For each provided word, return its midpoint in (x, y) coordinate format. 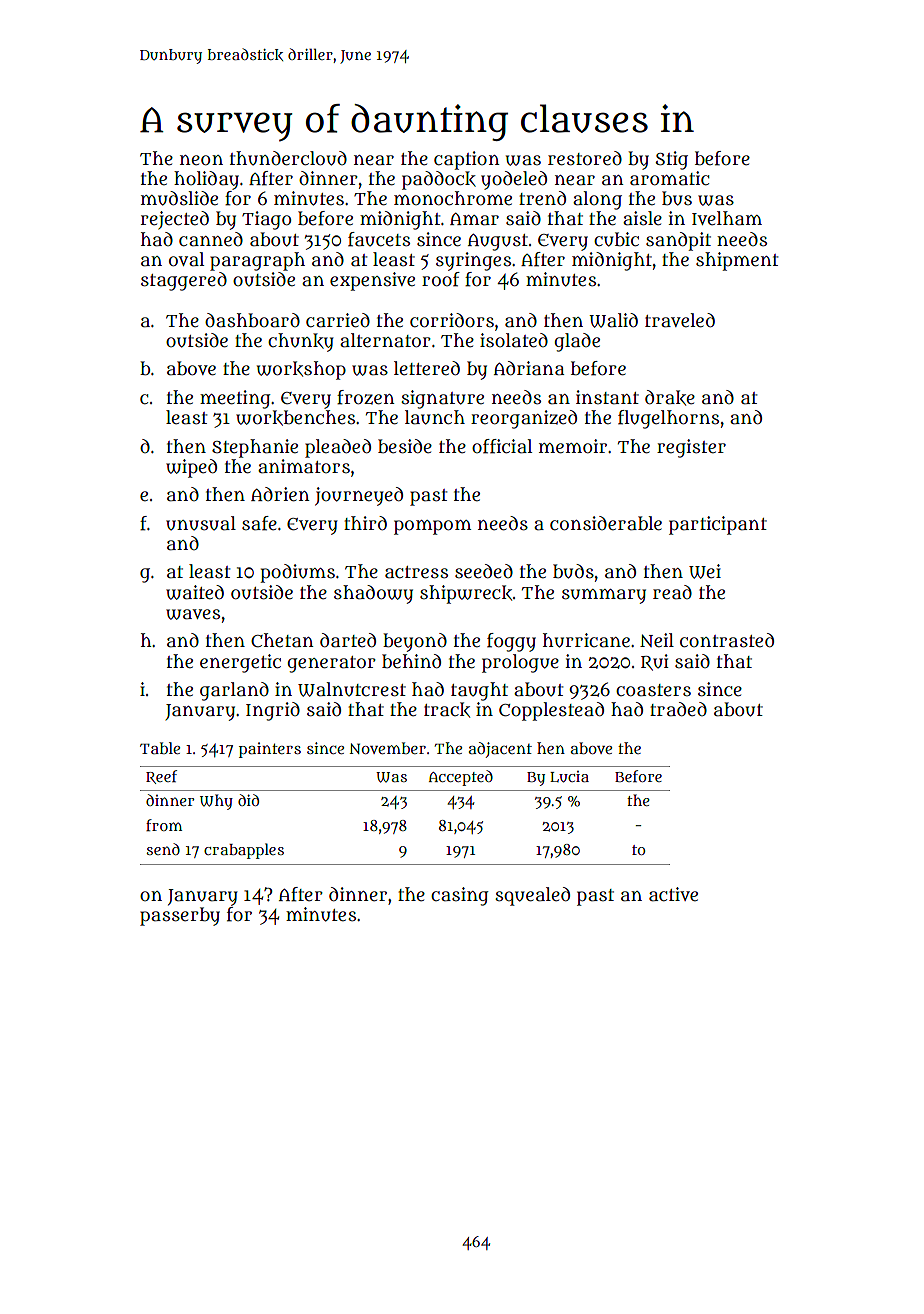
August (498, 242)
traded (678, 709)
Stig (671, 160)
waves (193, 614)
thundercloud (288, 158)
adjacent (500, 750)
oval (186, 259)
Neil (657, 640)
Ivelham (727, 218)
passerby (180, 916)
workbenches (295, 418)
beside (405, 446)
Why (216, 802)
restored (585, 158)
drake (670, 398)
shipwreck (466, 594)
